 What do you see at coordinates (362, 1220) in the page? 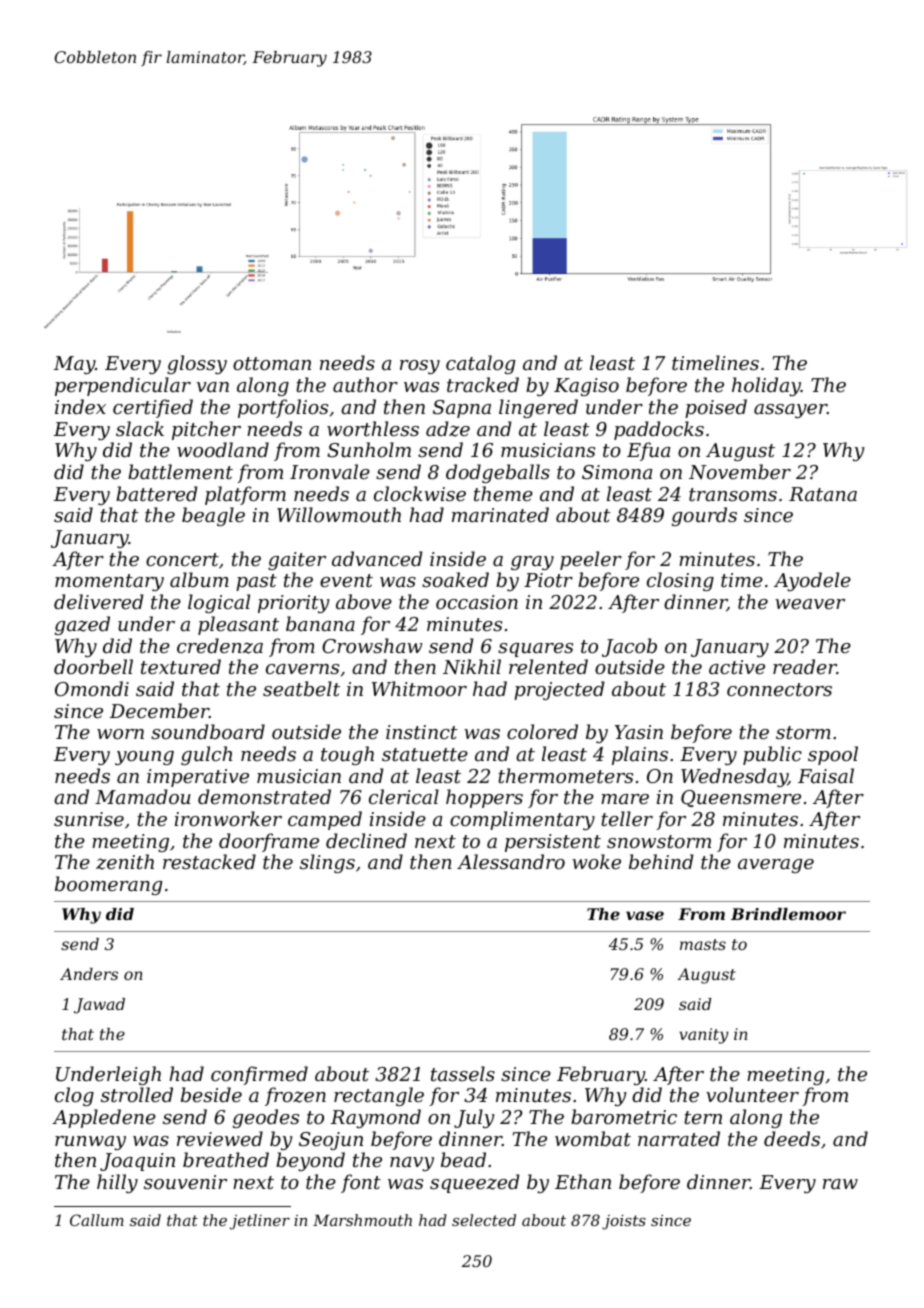
I see `Marshmouth` at bounding box center [362, 1220].
